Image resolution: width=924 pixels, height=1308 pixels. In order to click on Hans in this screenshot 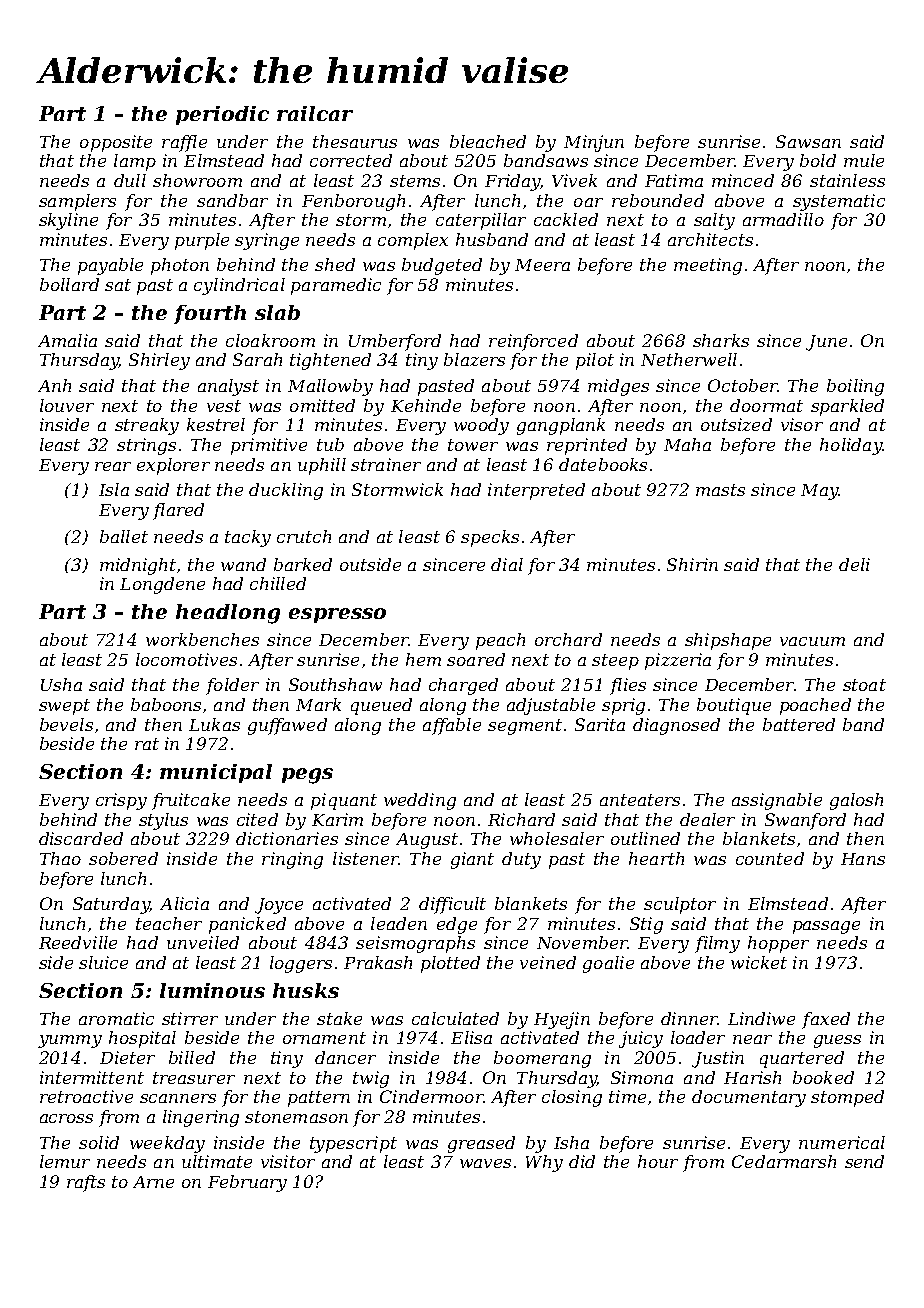, I will do `click(863, 859)`.
